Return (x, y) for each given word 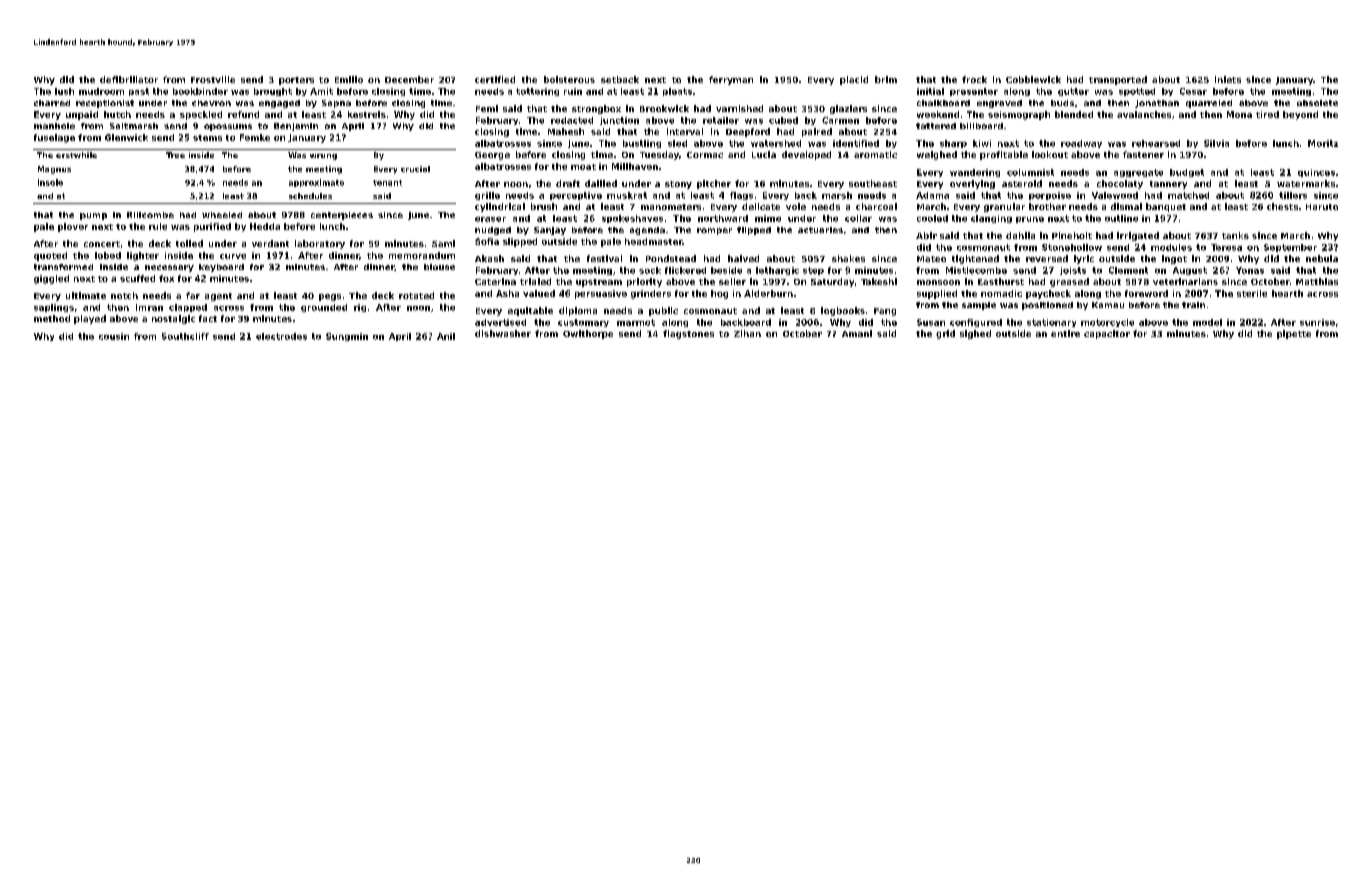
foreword (1146, 293)
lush (64, 91)
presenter (974, 92)
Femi (487, 108)
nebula (1322, 258)
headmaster (653, 241)
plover (73, 227)
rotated (416, 295)
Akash (489, 258)
